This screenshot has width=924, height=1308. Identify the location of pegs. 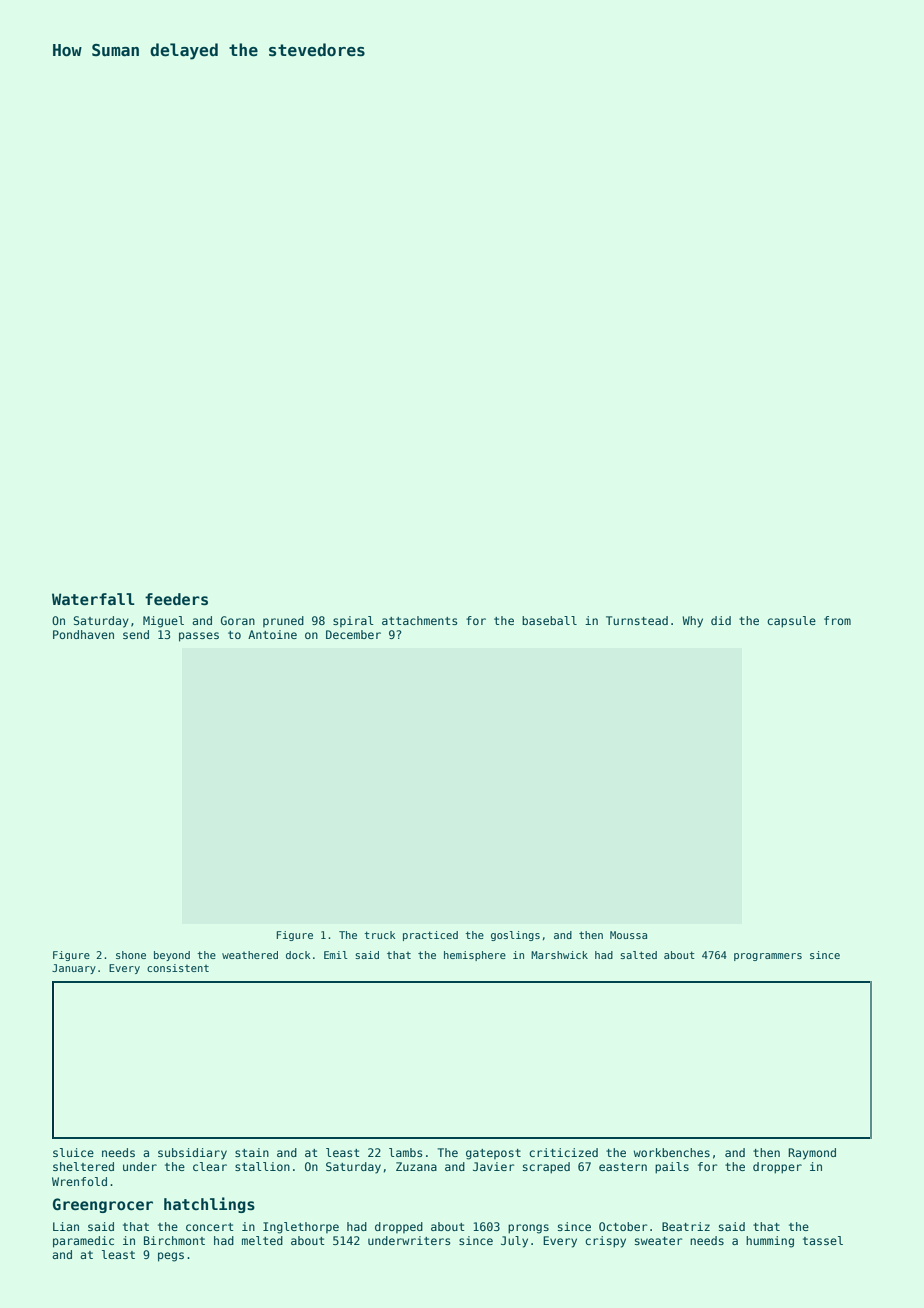
(171, 1257).
